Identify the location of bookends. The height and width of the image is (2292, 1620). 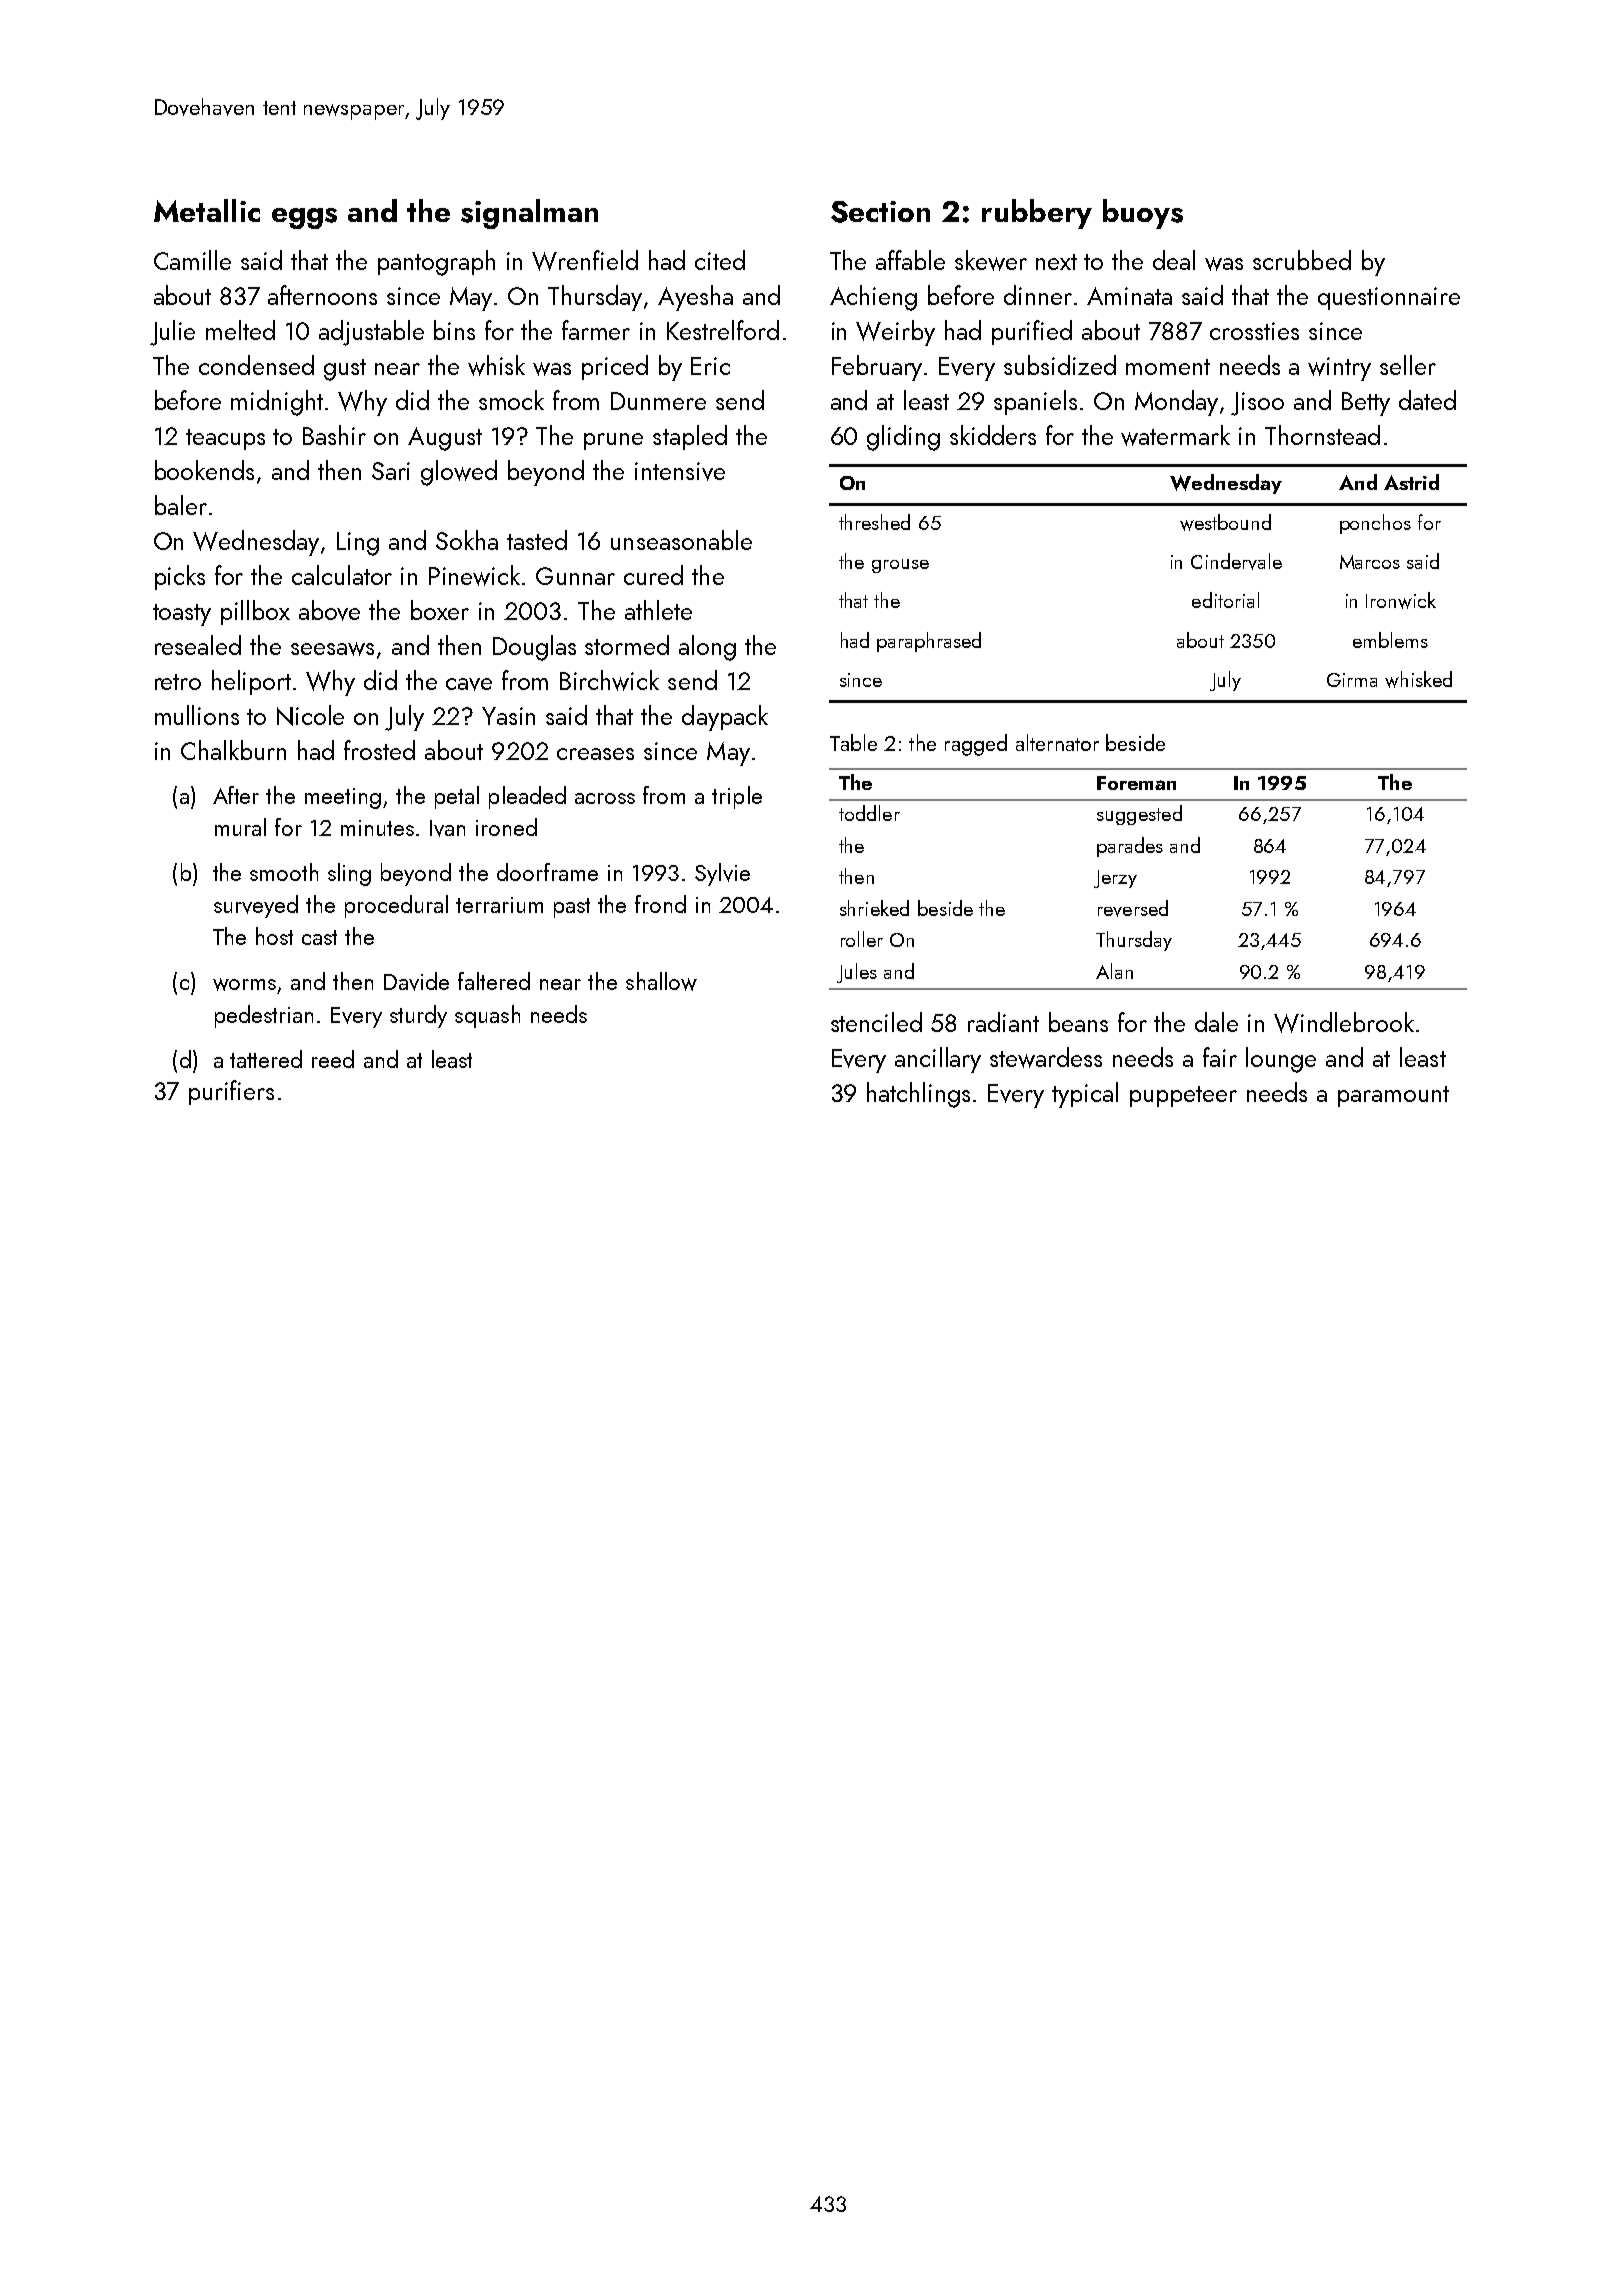
(204, 470).
